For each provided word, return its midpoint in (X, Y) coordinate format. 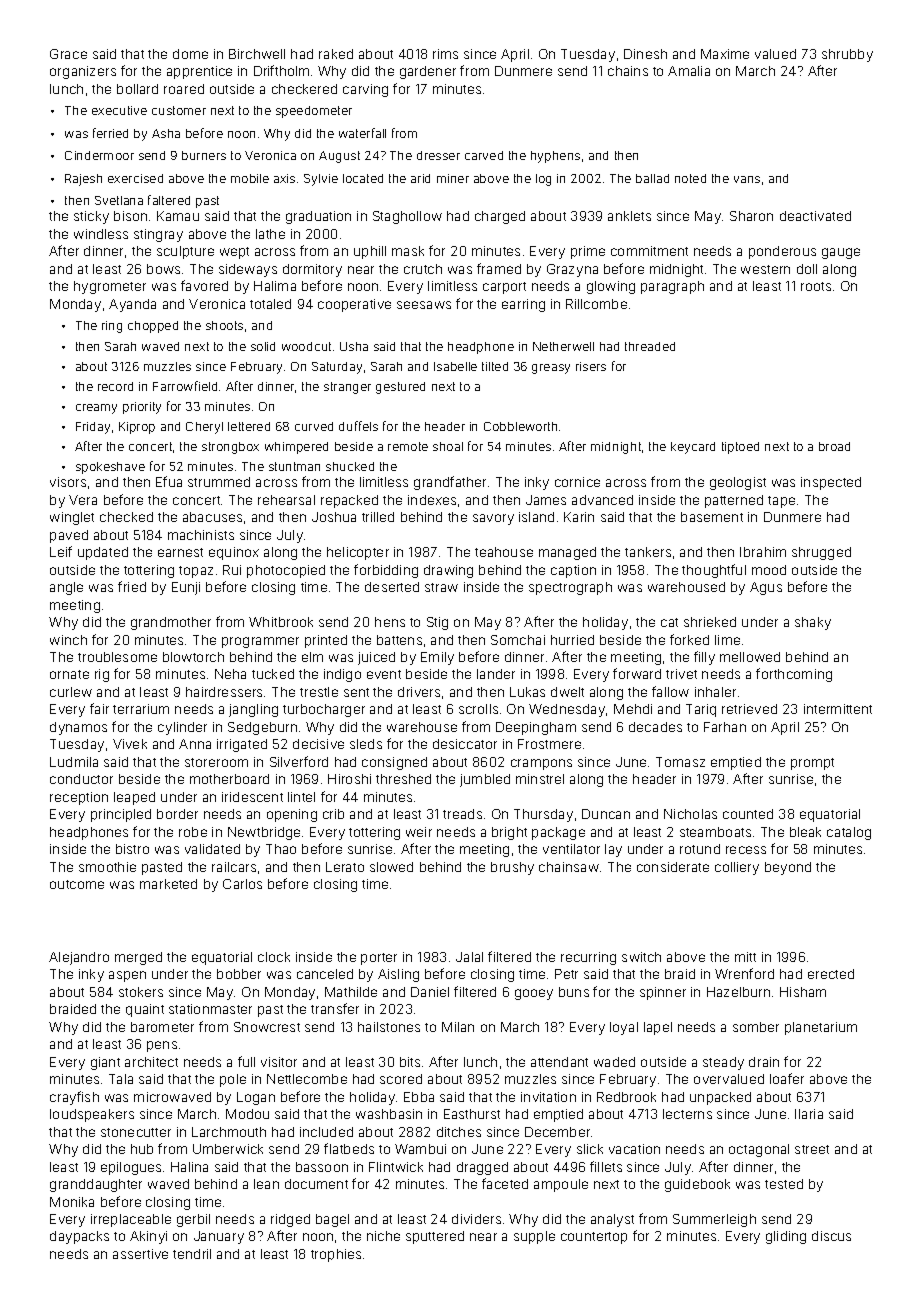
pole (233, 1080)
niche (383, 1236)
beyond (788, 868)
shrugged (821, 553)
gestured (400, 388)
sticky (91, 217)
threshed (403, 779)
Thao (281, 849)
